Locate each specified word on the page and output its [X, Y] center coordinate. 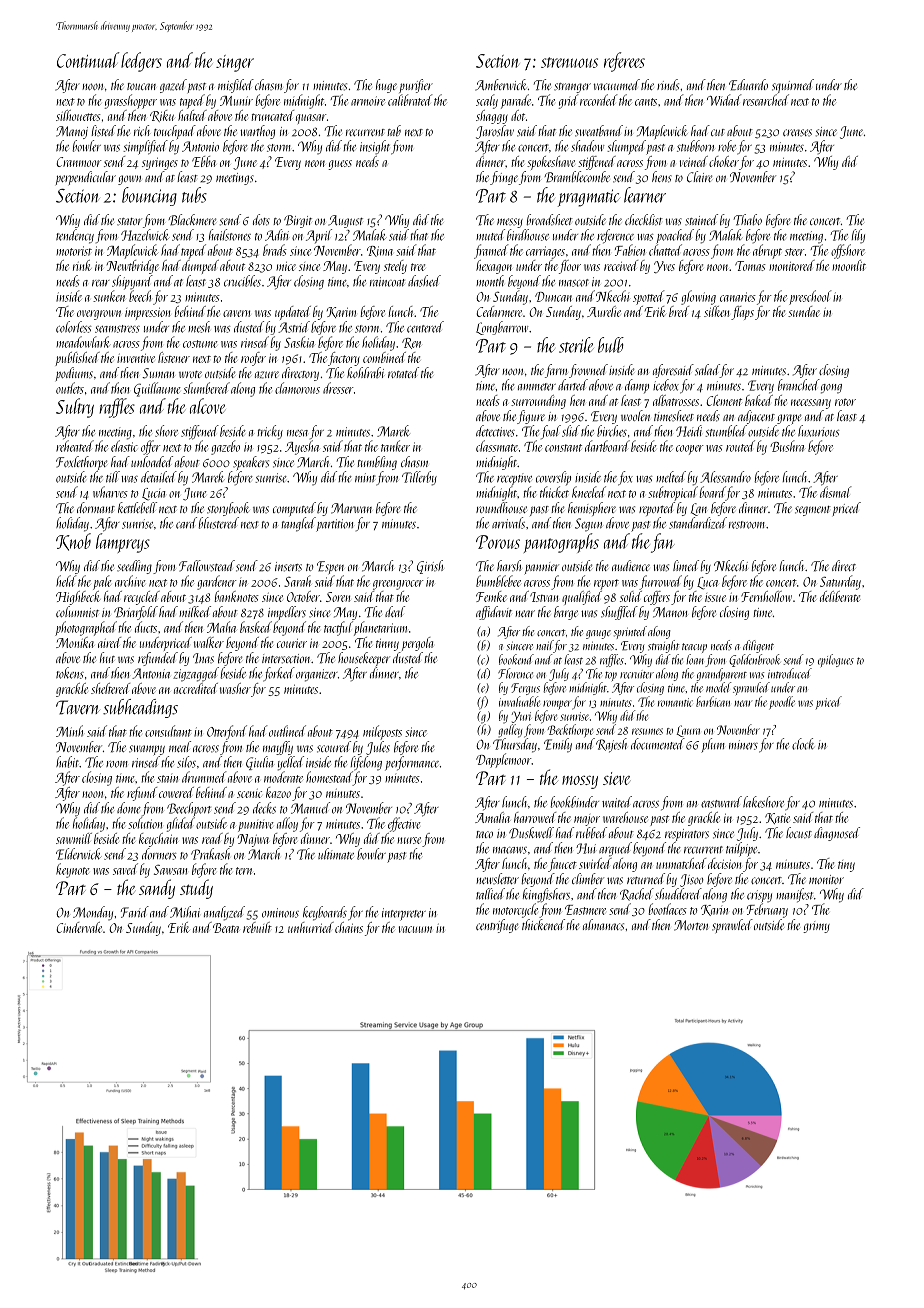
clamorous [297, 388]
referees [624, 62]
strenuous [569, 62]
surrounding [538, 402]
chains [349, 927]
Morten [691, 925]
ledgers [141, 62]
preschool [810, 297]
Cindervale [79, 927]
